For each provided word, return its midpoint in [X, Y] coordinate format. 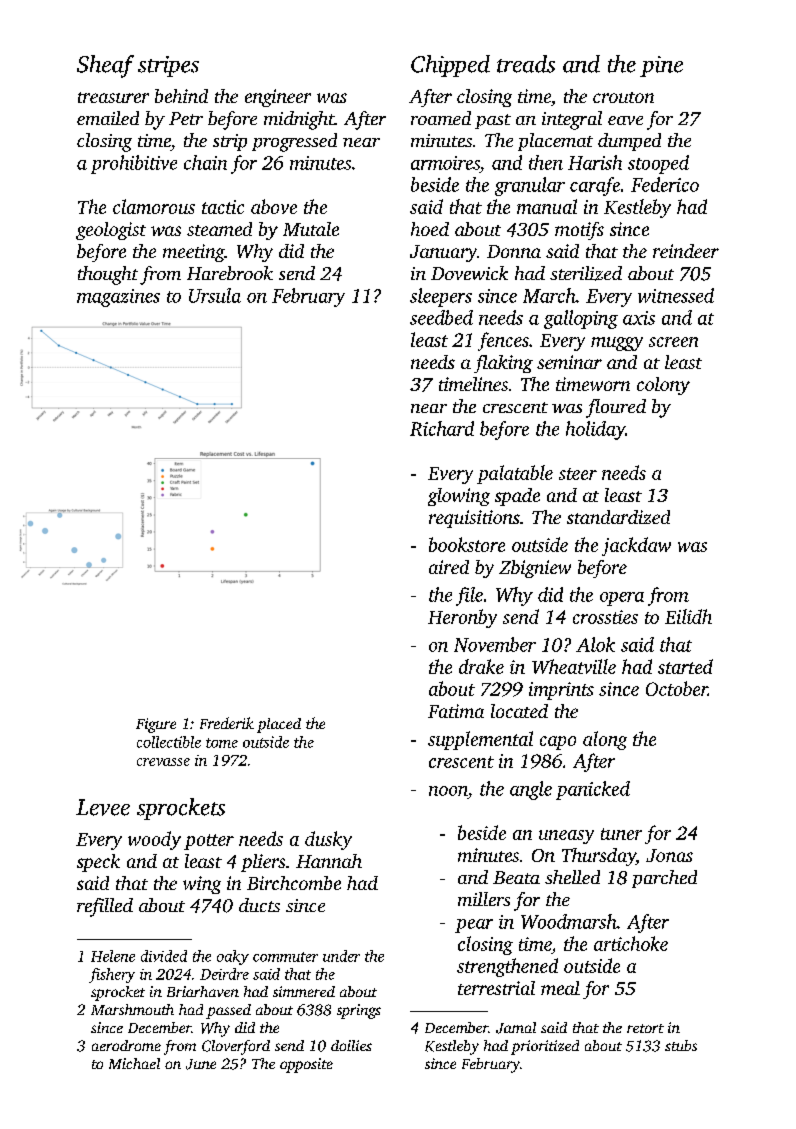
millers [484, 899]
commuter [285, 957]
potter [209, 842]
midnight [299, 120]
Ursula [215, 295]
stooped [658, 164]
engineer [278, 98]
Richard [442, 428]
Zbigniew [535, 569]
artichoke [631, 943]
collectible [169, 742]
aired [449, 567]
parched [664, 879]
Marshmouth [132, 1009]
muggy [617, 344]
